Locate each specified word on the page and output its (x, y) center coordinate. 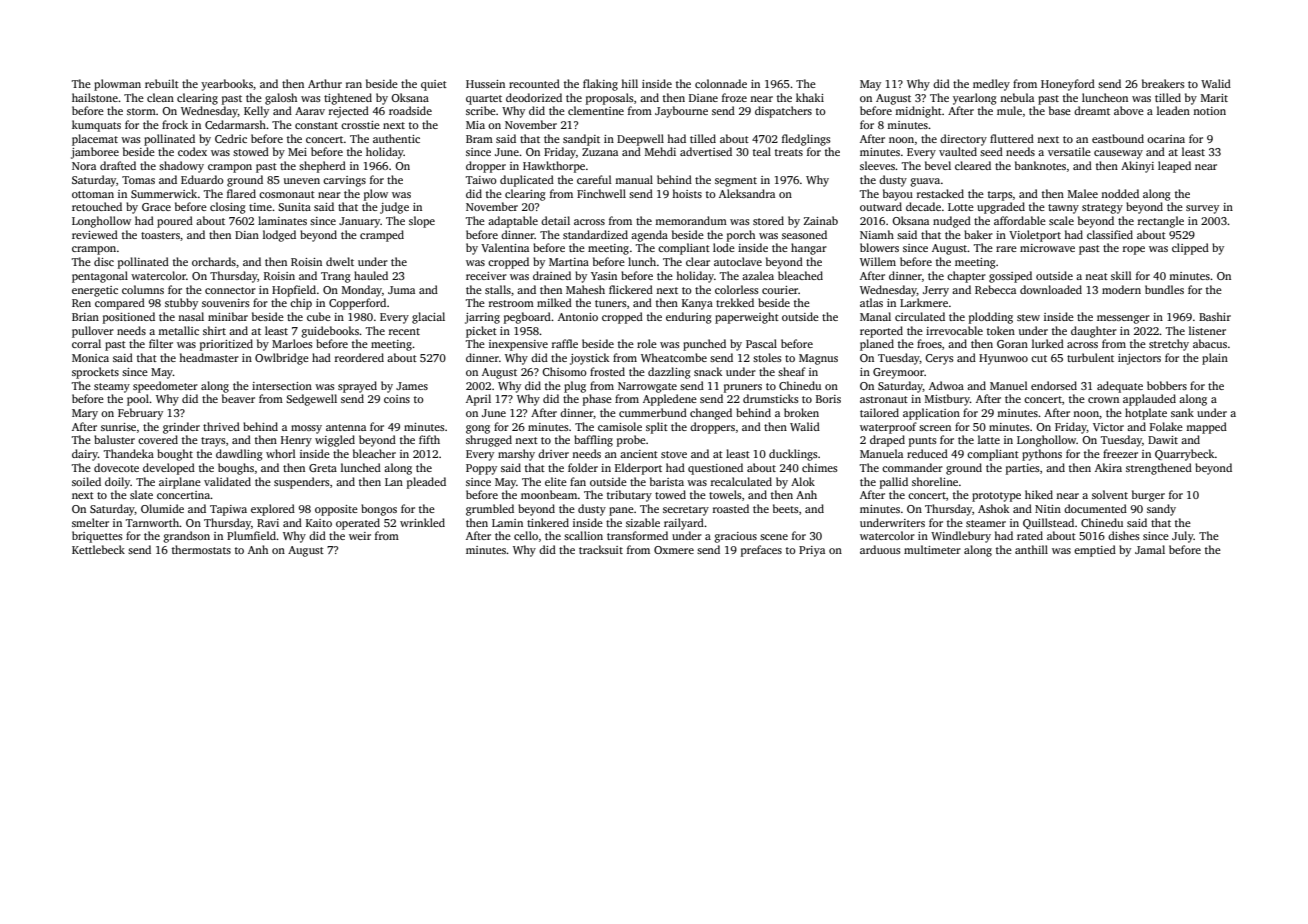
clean (160, 97)
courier (780, 290)
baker (978, 234)
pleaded (426, 483)
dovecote (116, 467)
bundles (1164, 289)
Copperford (357, 304)
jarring (482, 318)
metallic (178, 330)
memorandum (691, 220)
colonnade (721, 83)
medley (991, 85)
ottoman (93, 194)
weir (360, 536)
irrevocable (954, 330)
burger (1148, 496)
